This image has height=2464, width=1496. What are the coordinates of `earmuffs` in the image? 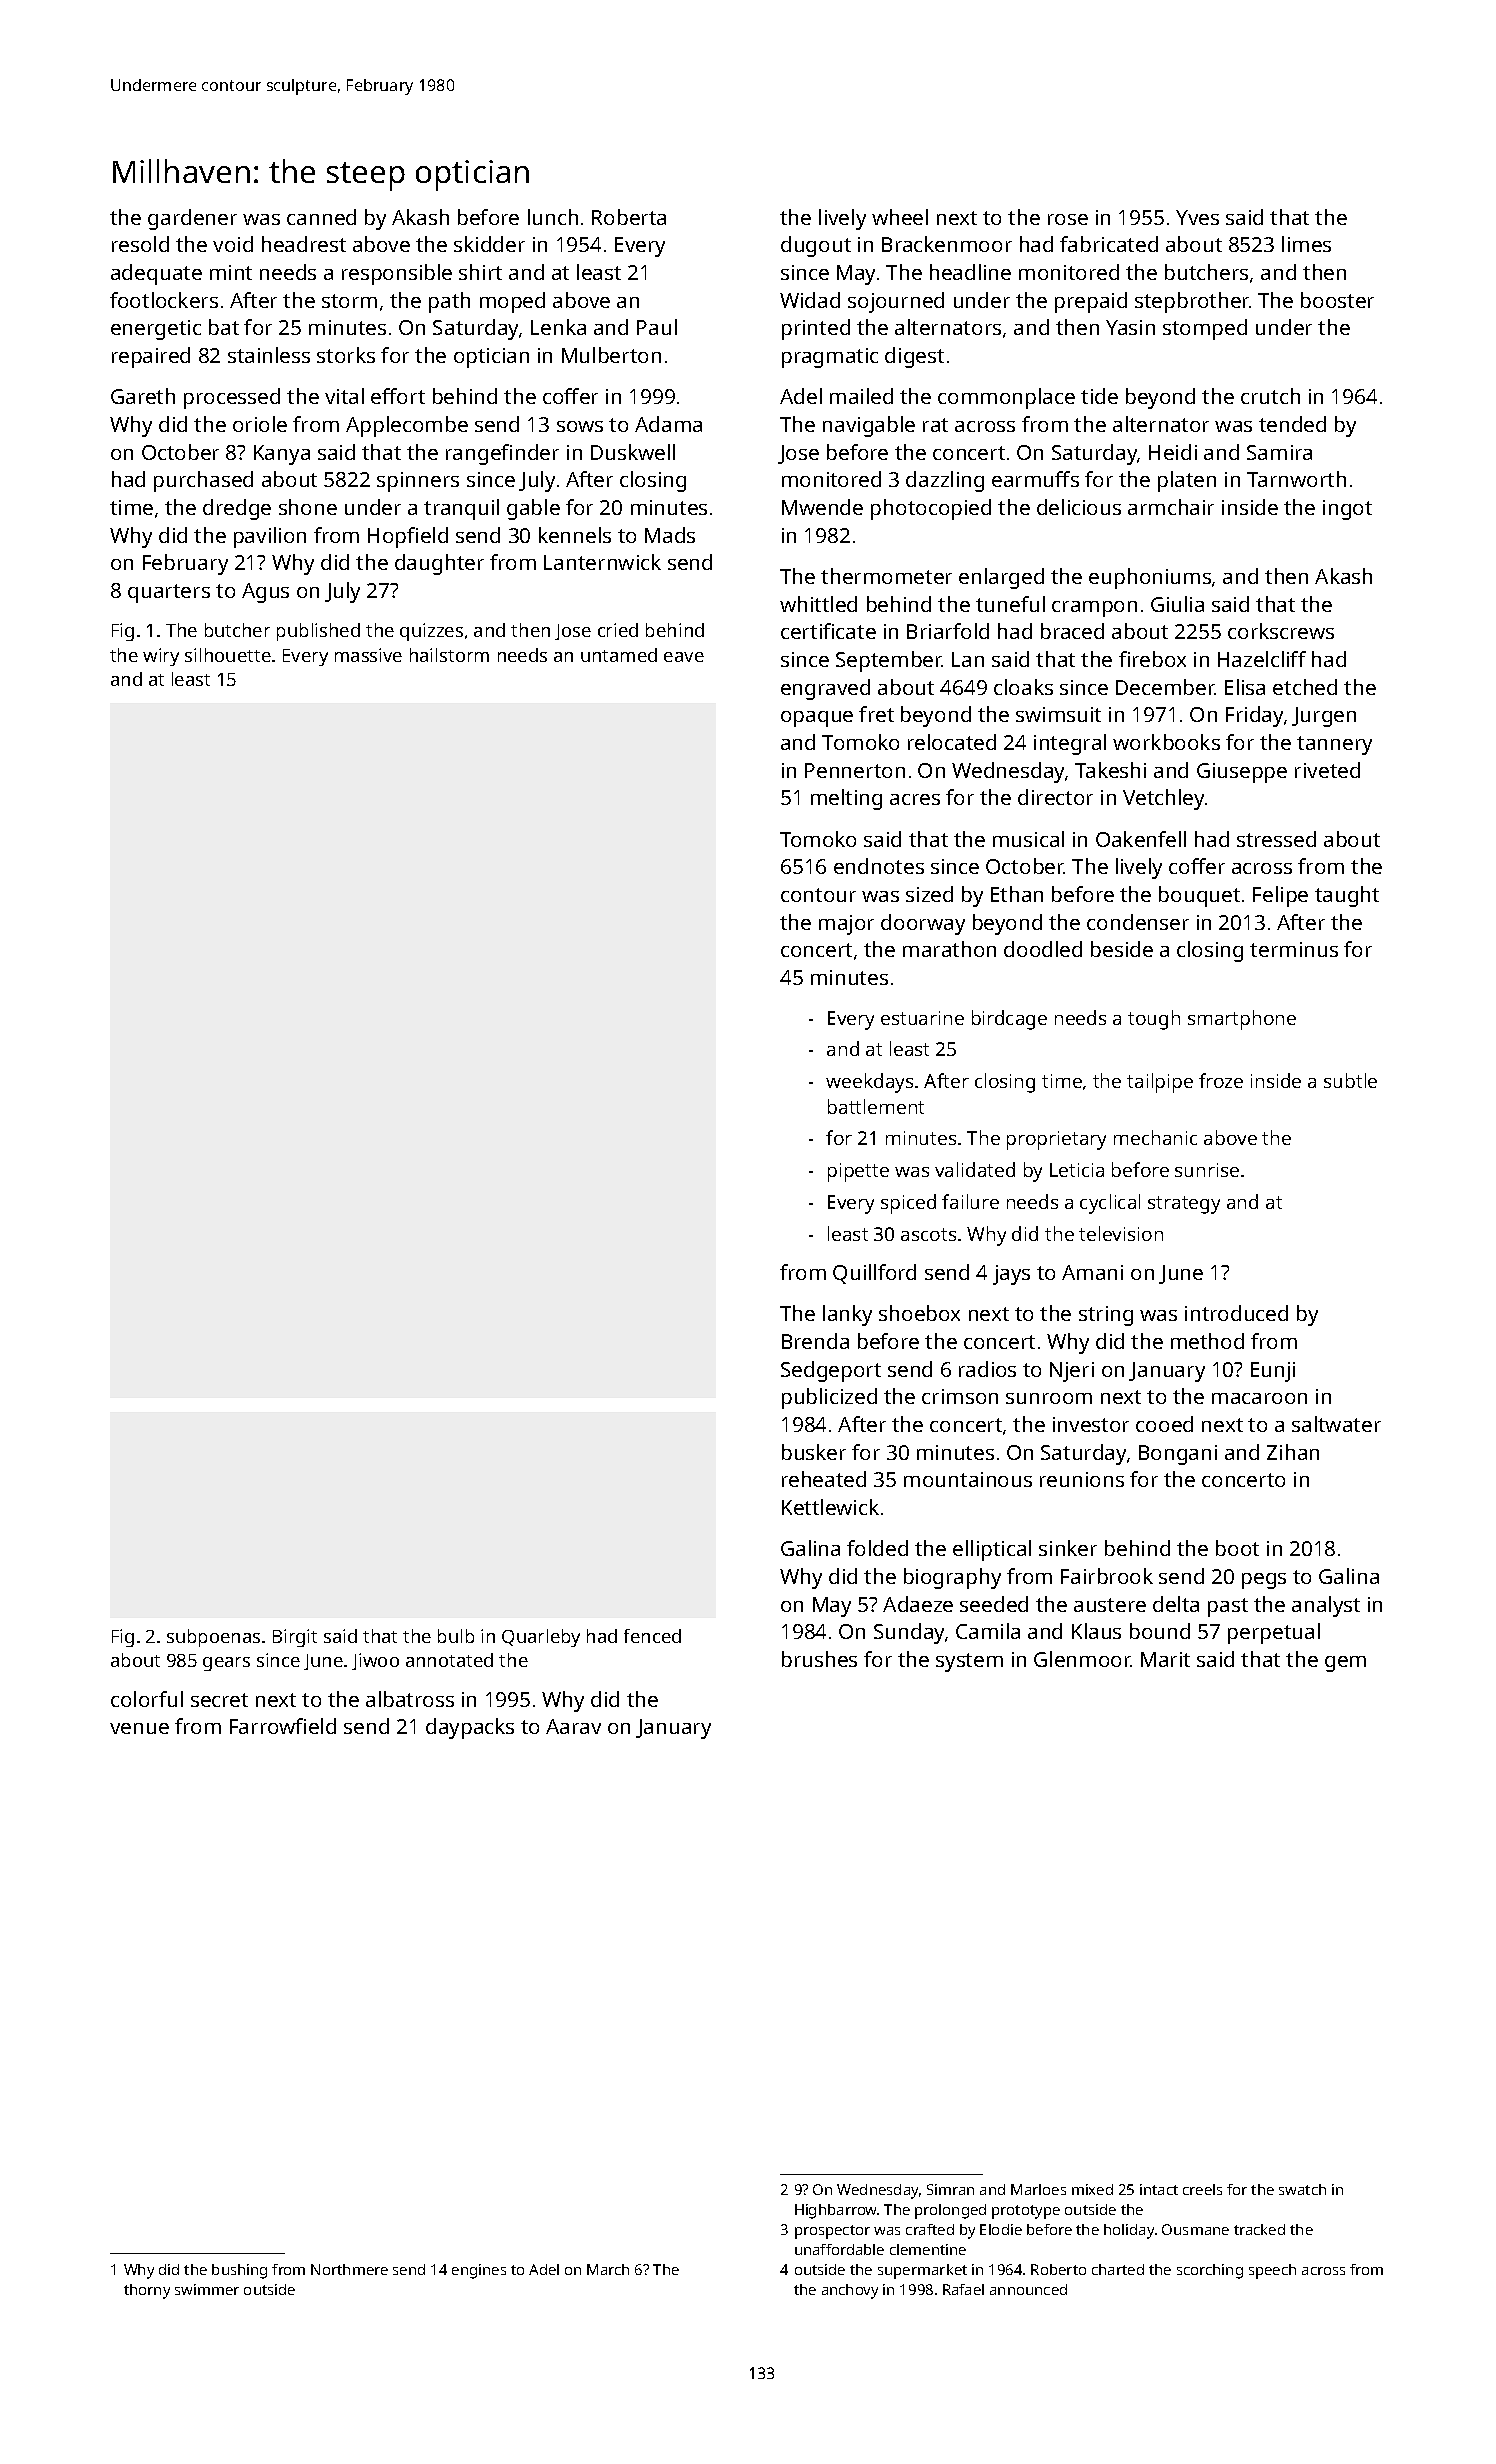 It's located at (1035, 479).
